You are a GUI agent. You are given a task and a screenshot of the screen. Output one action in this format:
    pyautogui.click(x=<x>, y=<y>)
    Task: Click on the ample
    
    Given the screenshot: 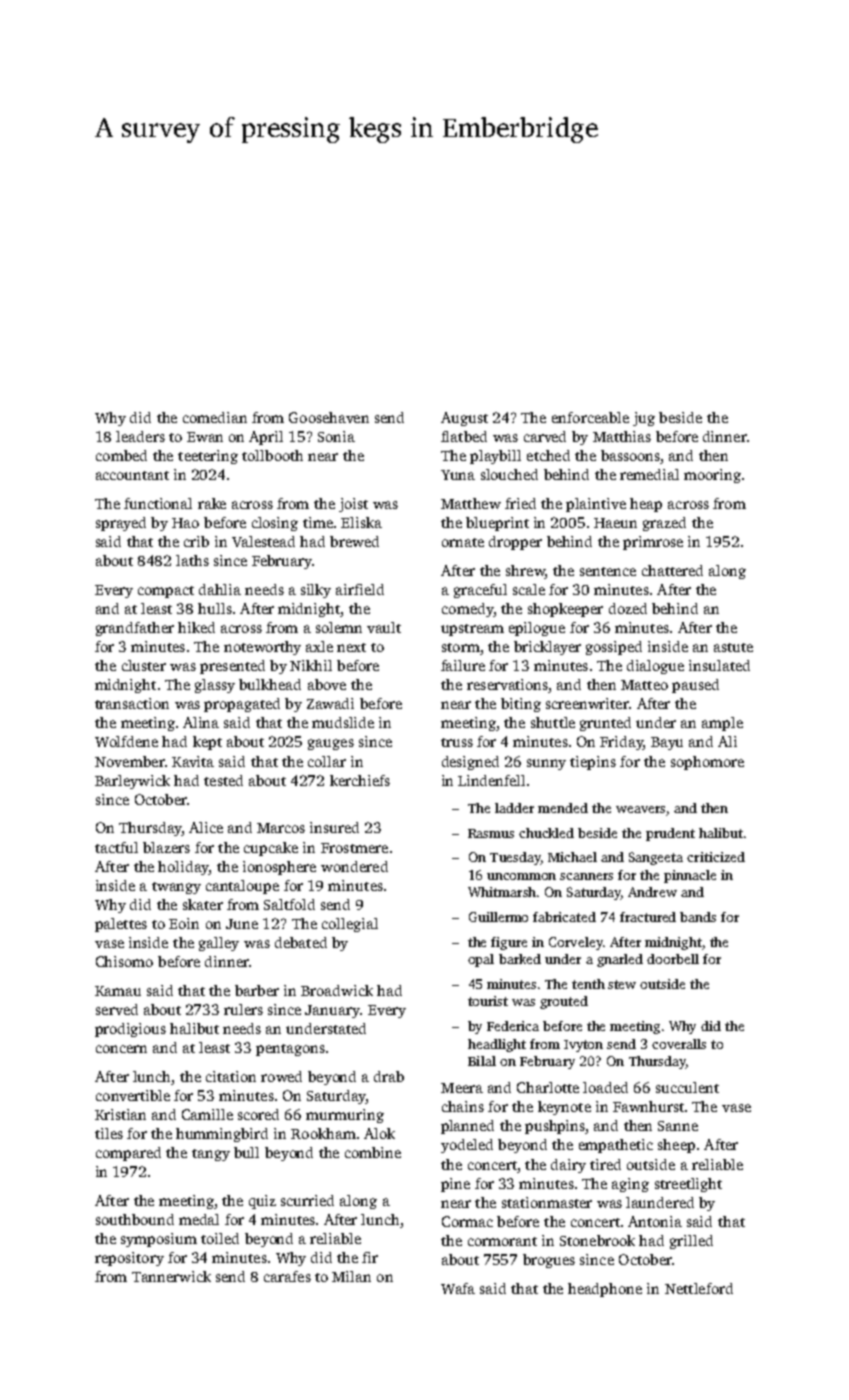 What is the action you would take?
    pyautogui.click(x=722, y=724)
